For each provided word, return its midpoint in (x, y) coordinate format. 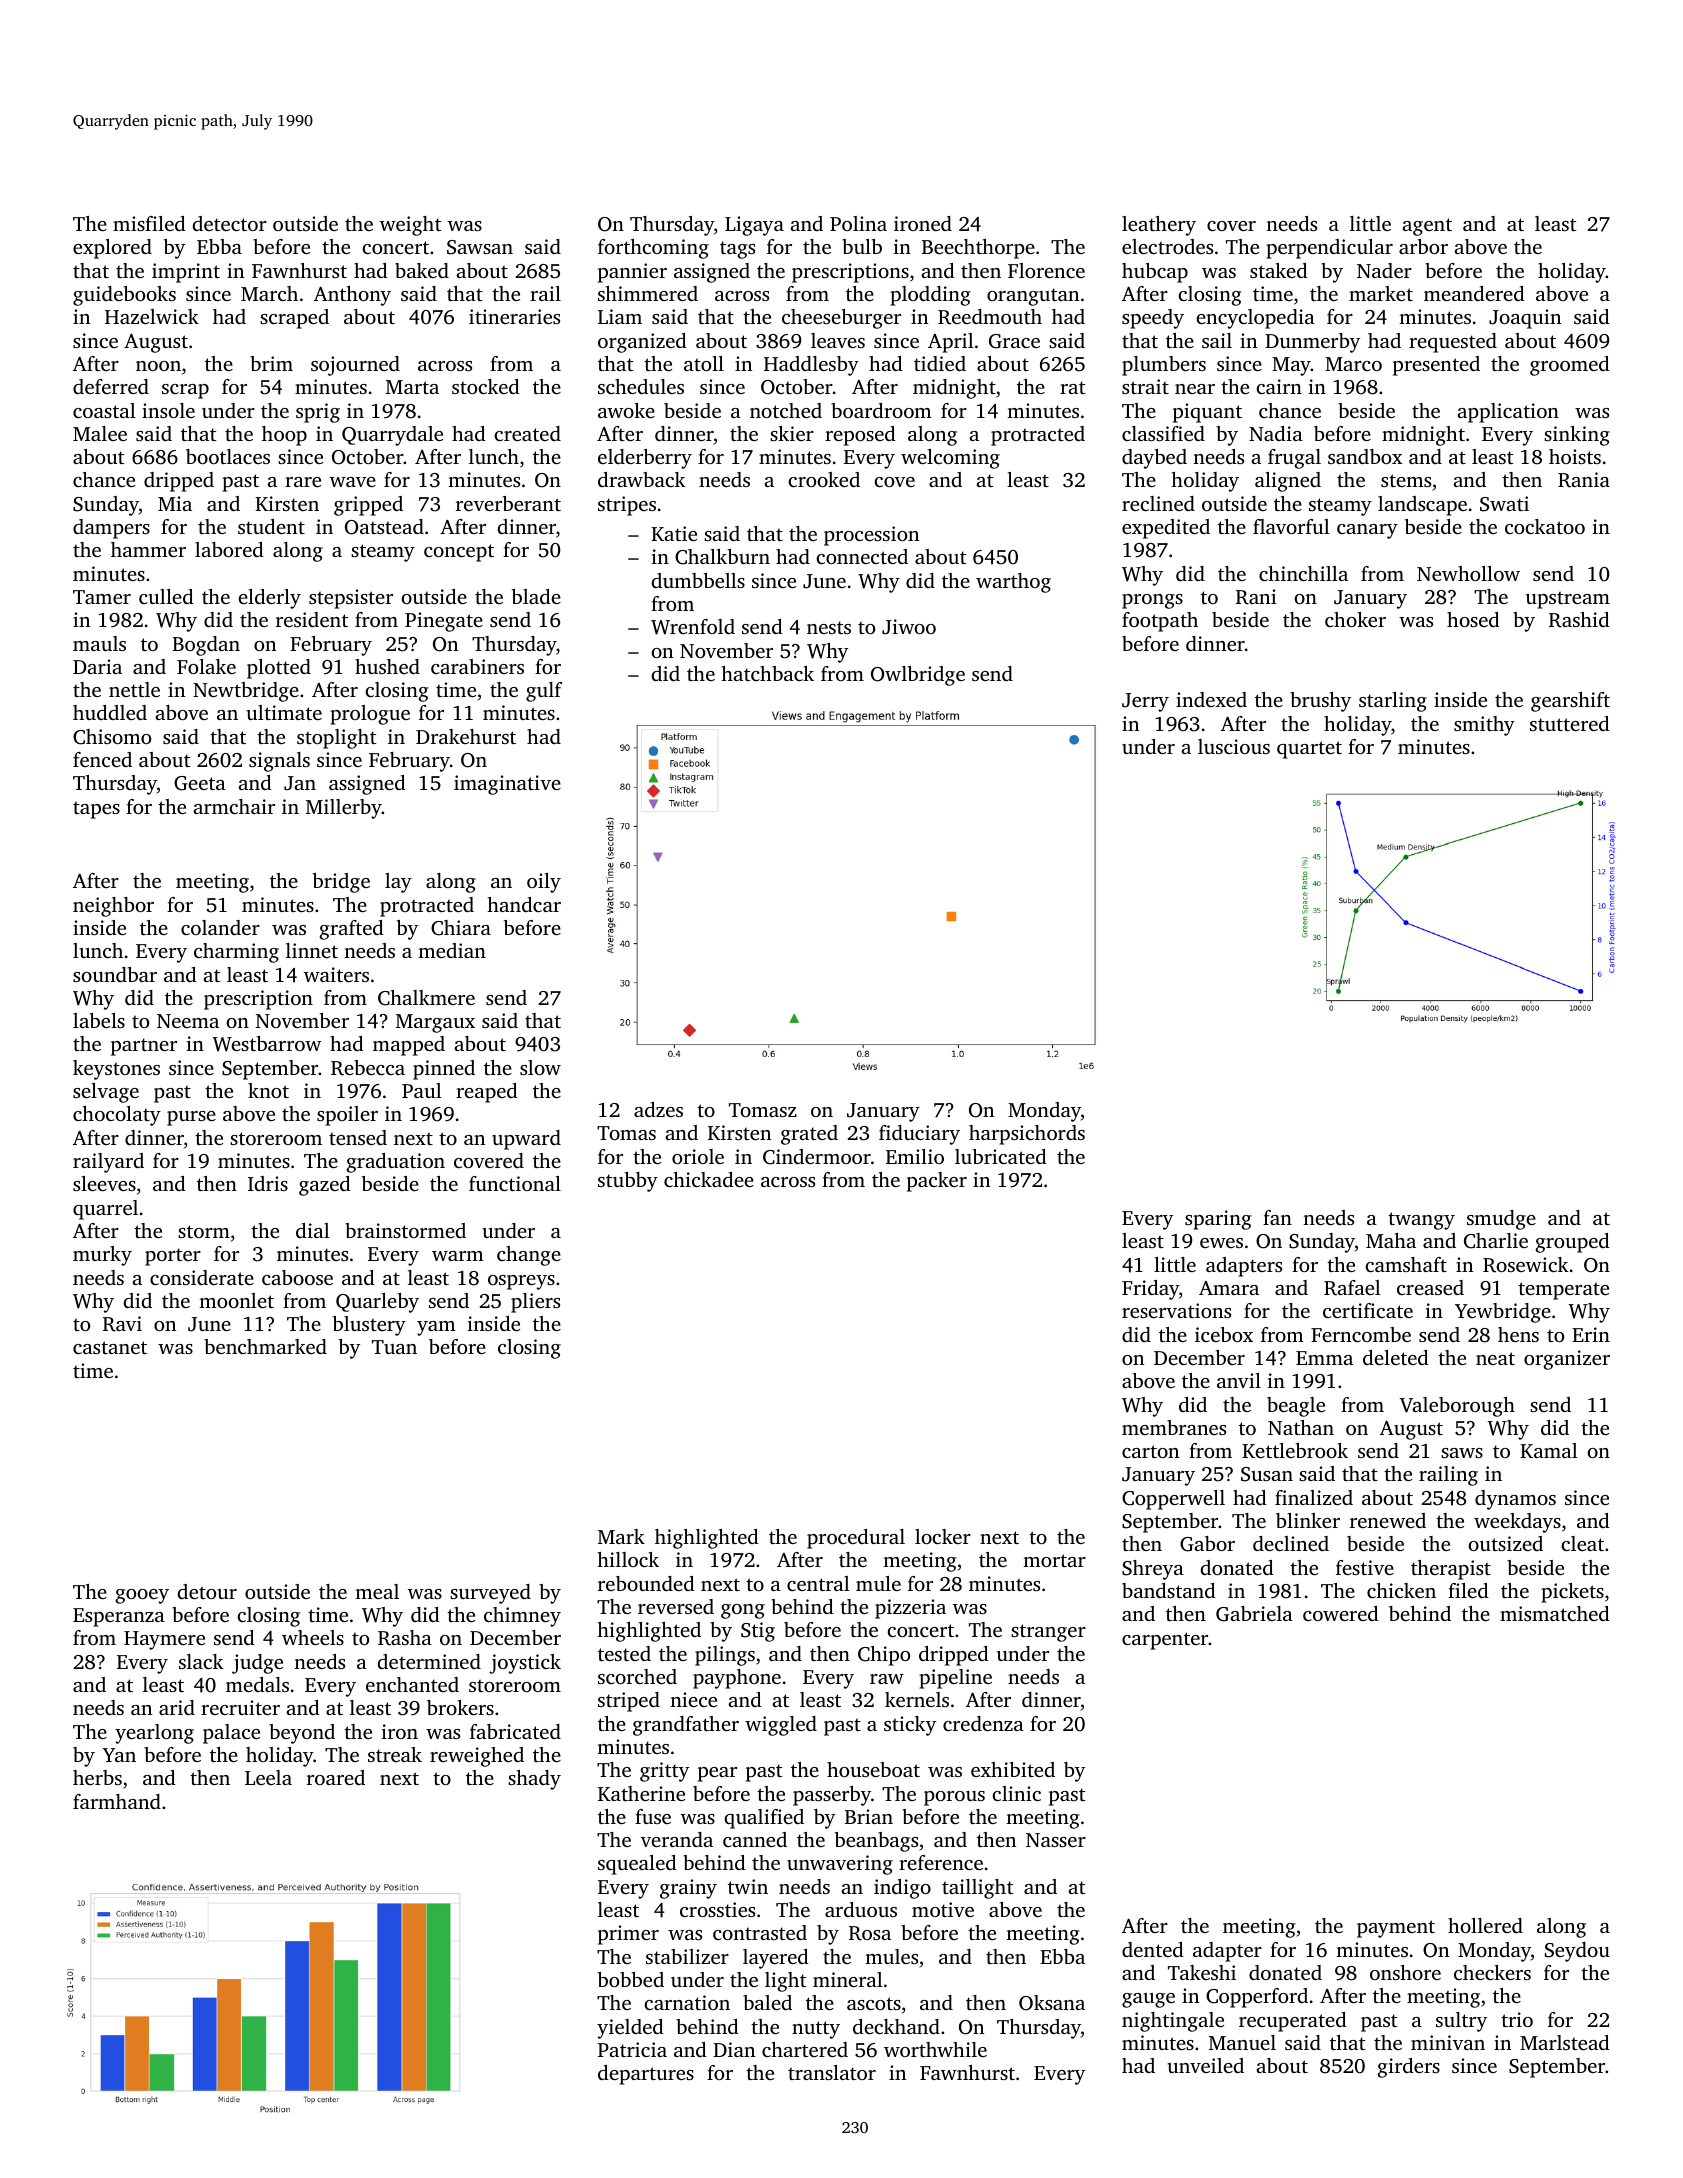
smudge (1501, 1220)
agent (1427, 227)
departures (646, 2075)
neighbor (113, 907)
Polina (858, 223)
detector (229, 223)
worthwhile (935, 2049)
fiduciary (919, 1135)
